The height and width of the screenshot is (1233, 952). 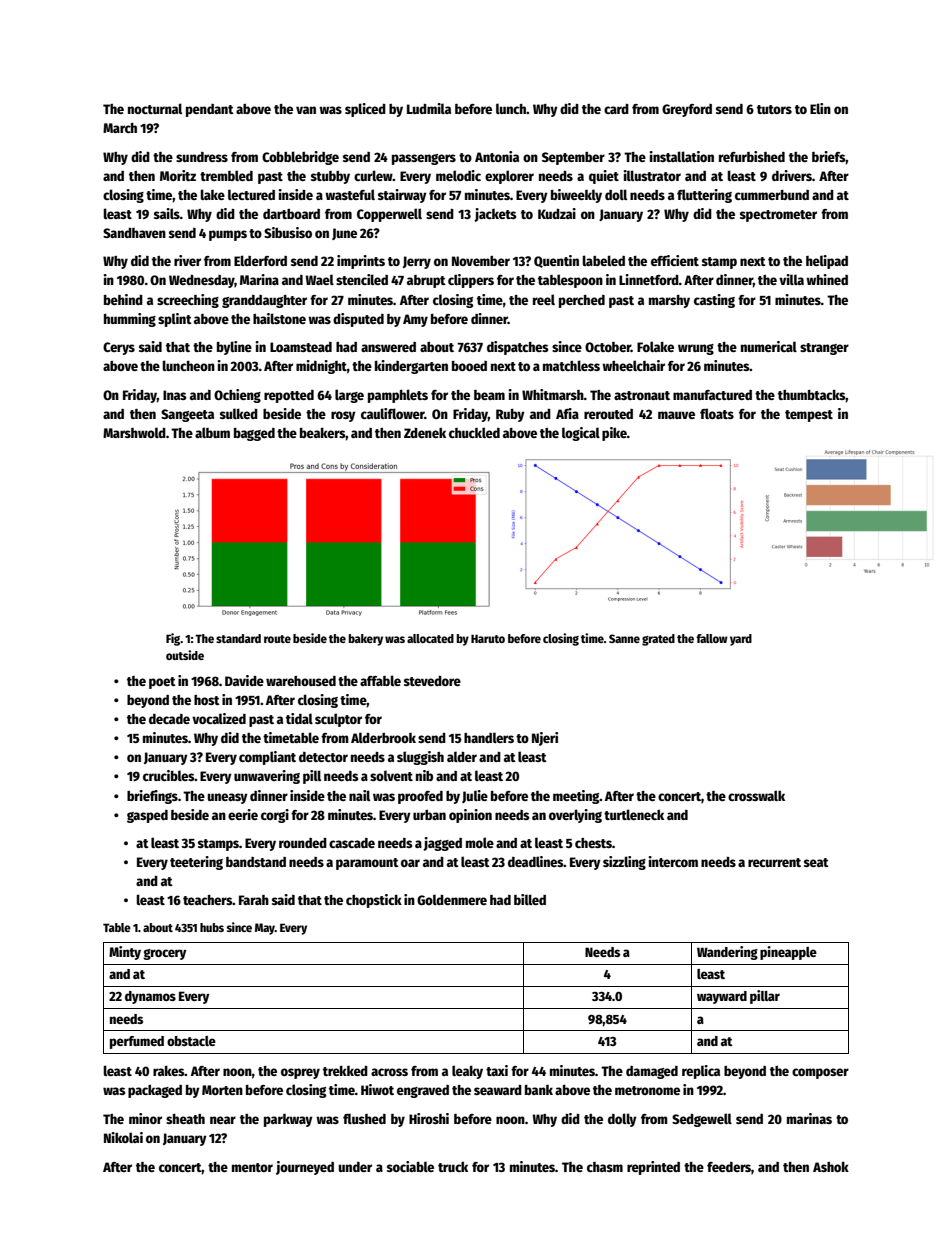 I want to click on Sanne, so click(x=624, y=638).
